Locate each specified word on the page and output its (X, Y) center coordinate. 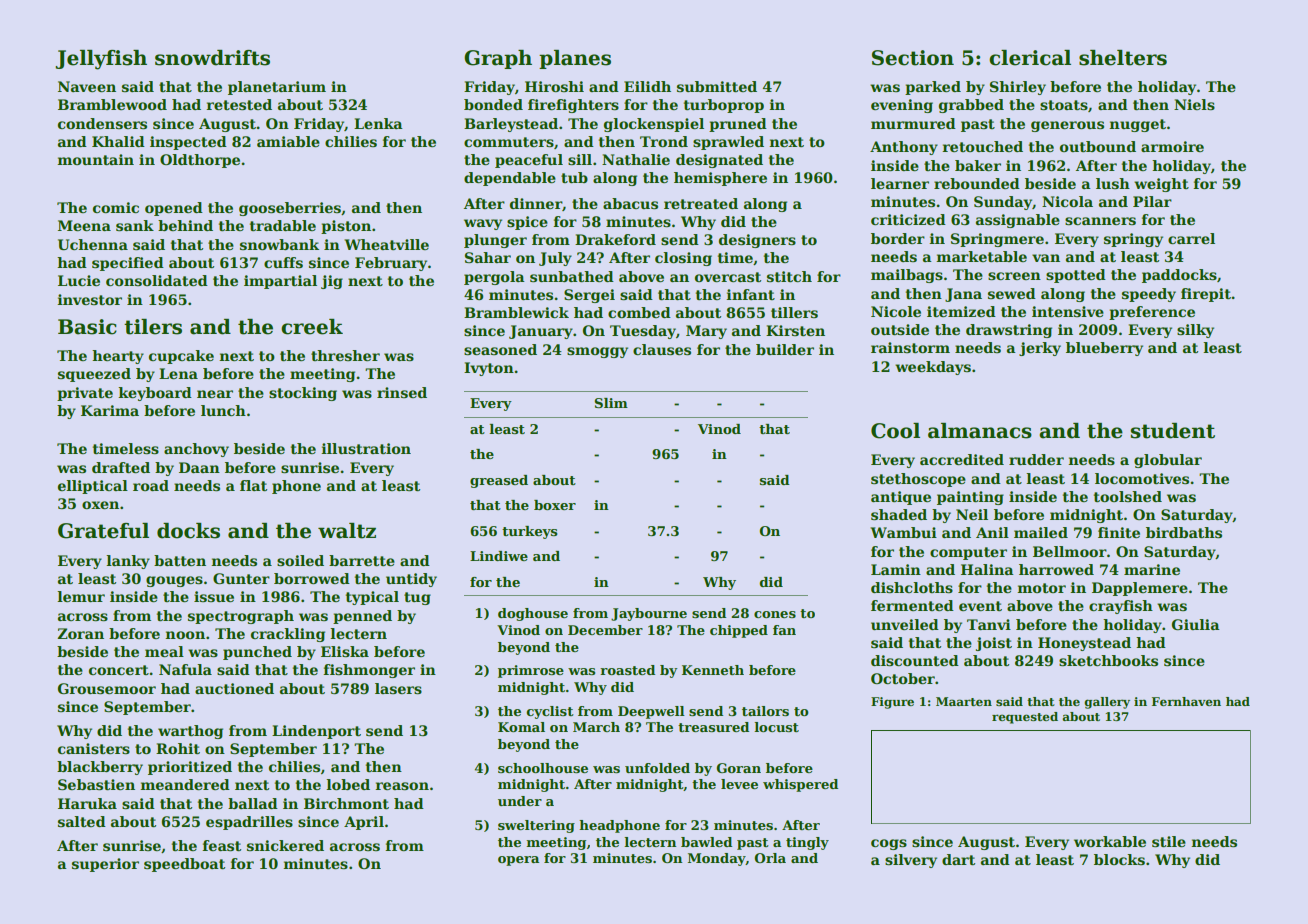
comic (116, 207)
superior (105, 865)
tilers (153, 327)
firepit (1206, 295)
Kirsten (795, 330)
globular (1168, 461)
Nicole (896, 311)
